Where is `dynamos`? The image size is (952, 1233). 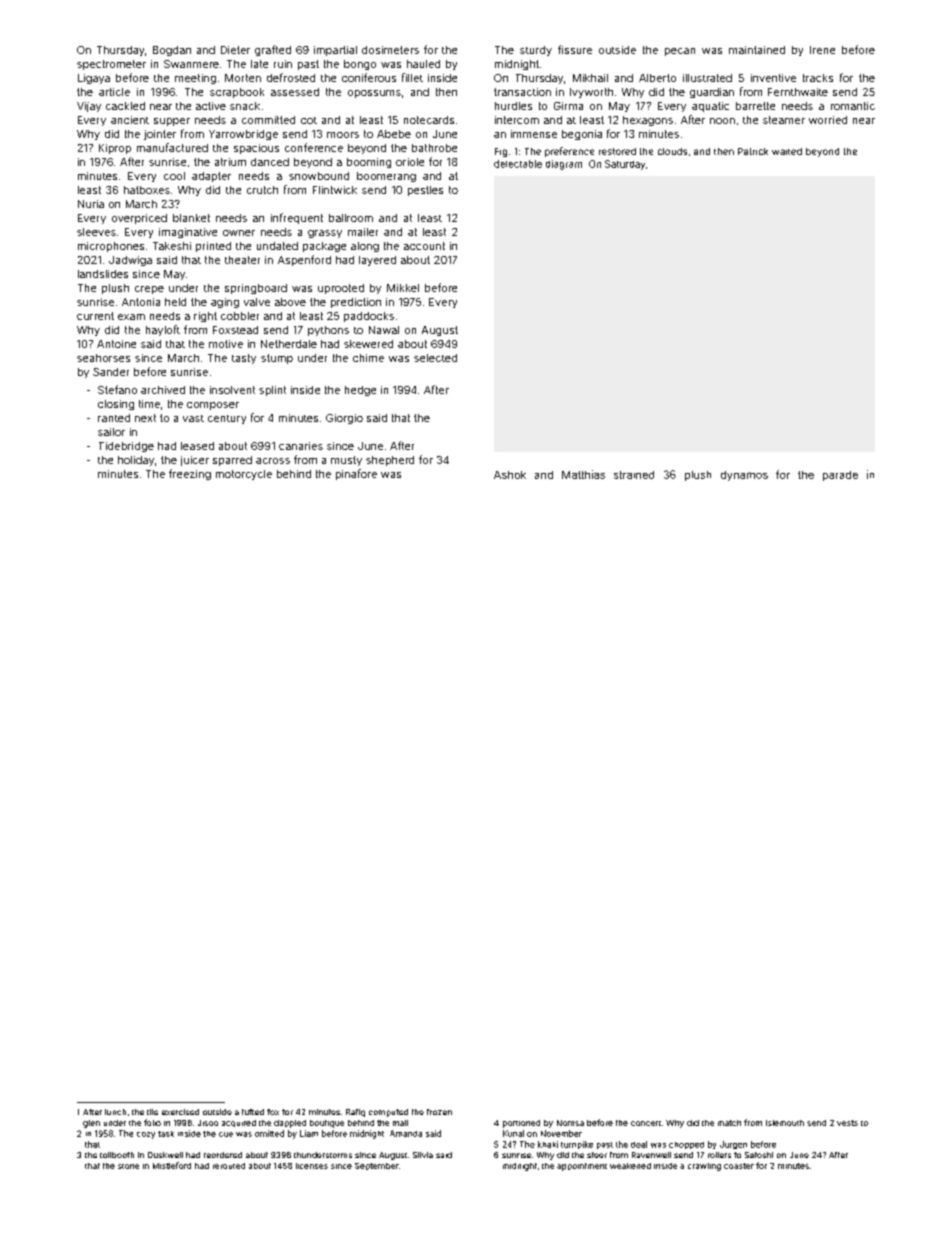 dynamos is located at coordinates (744, 476).
